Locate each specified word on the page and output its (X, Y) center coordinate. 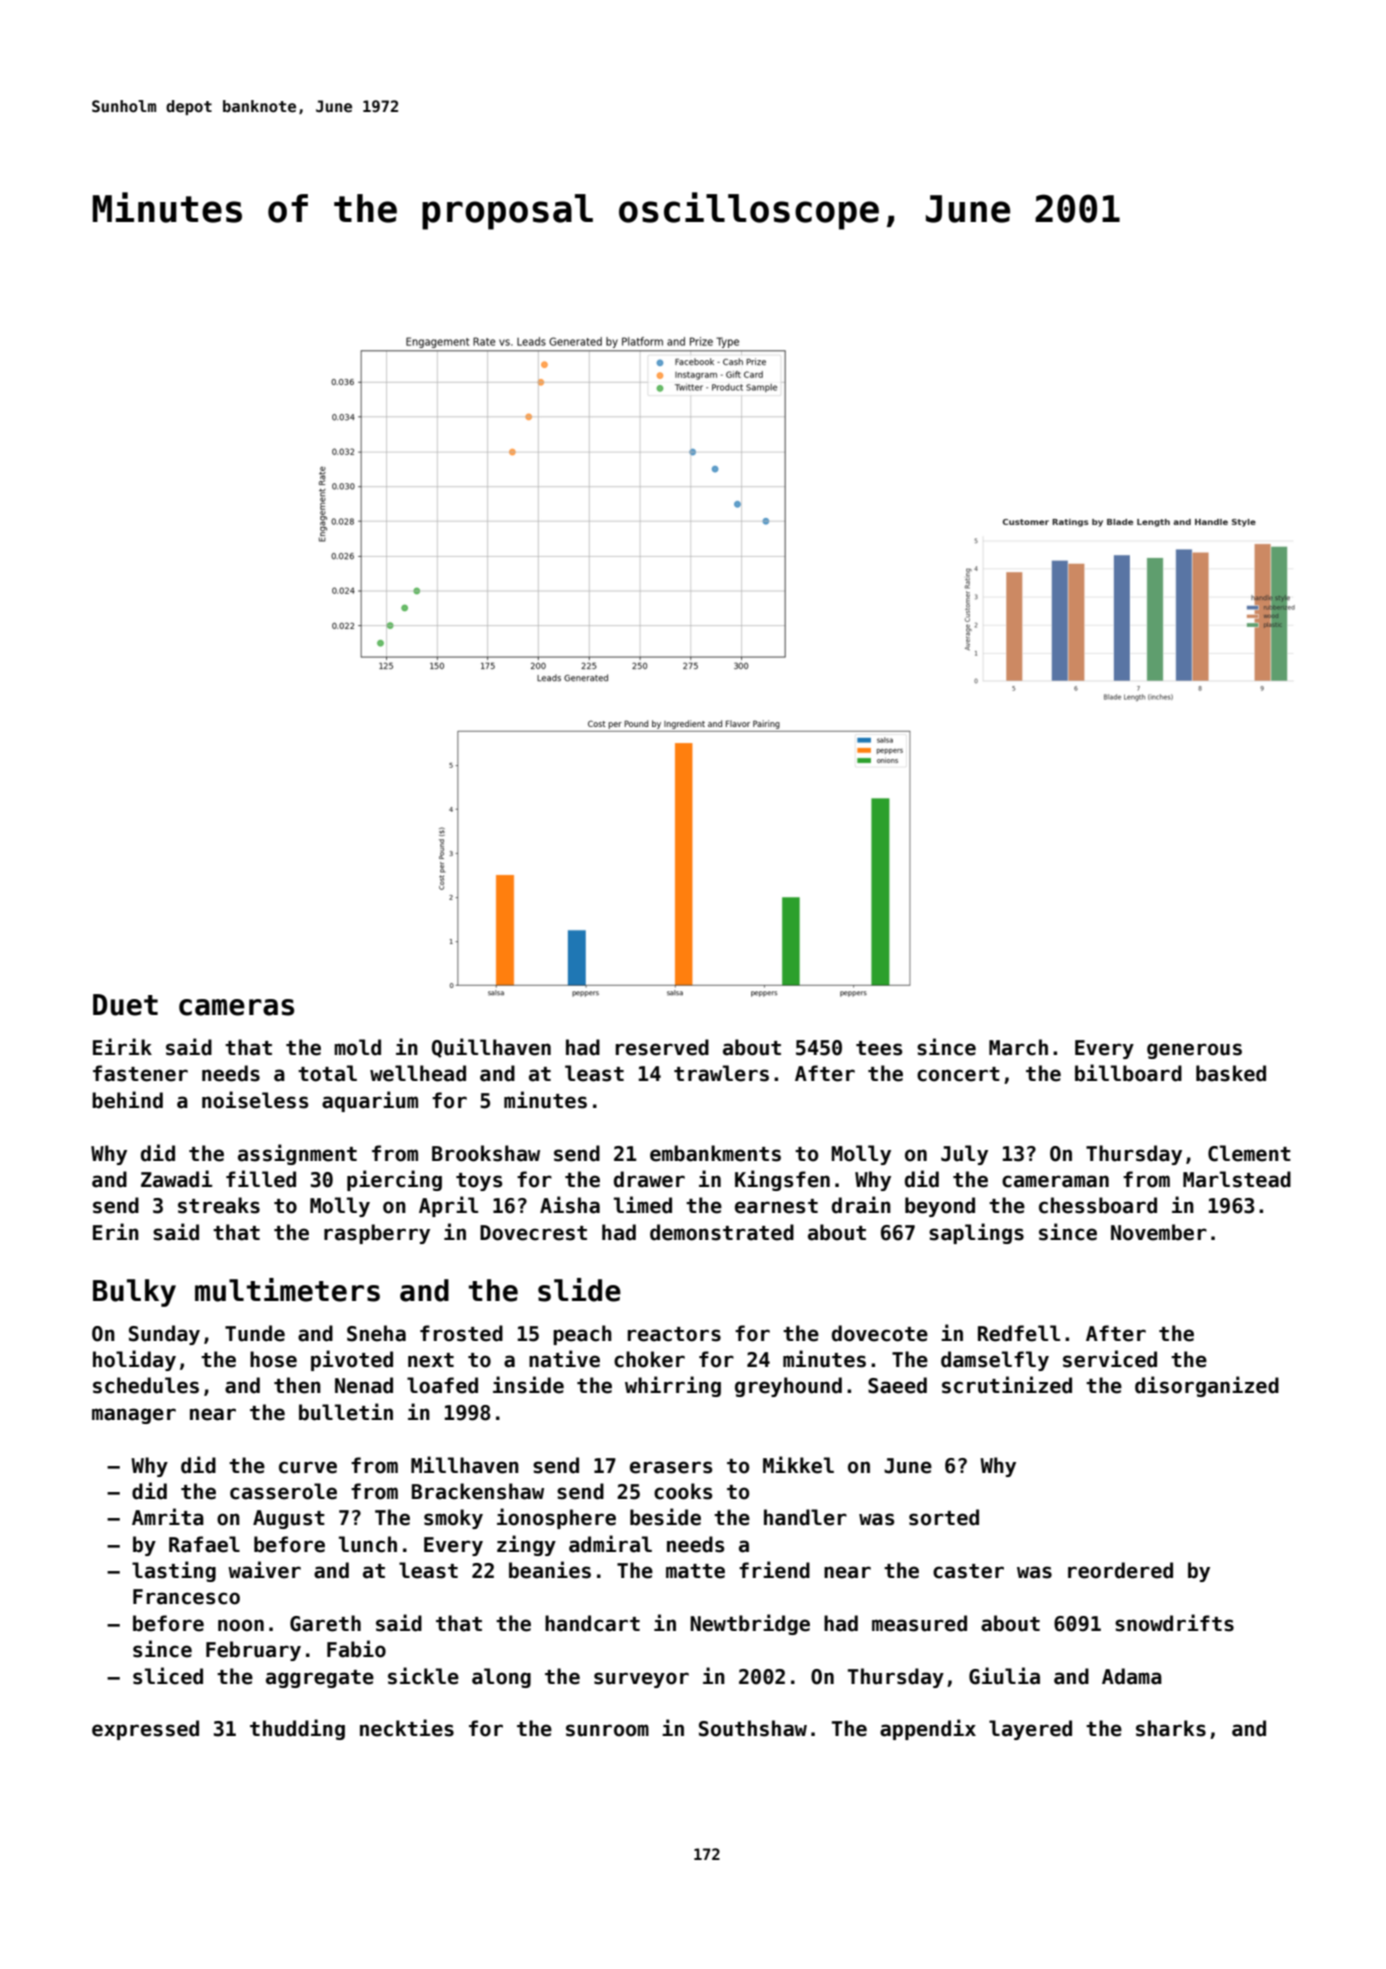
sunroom (607, 1730)
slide (579, 1290)
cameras (236, 1007)
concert (958, 1074)
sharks (1171, 1728)
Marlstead (1237, 1179)
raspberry (377, 1234)
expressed (145, 1730)
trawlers (721, 1073)
